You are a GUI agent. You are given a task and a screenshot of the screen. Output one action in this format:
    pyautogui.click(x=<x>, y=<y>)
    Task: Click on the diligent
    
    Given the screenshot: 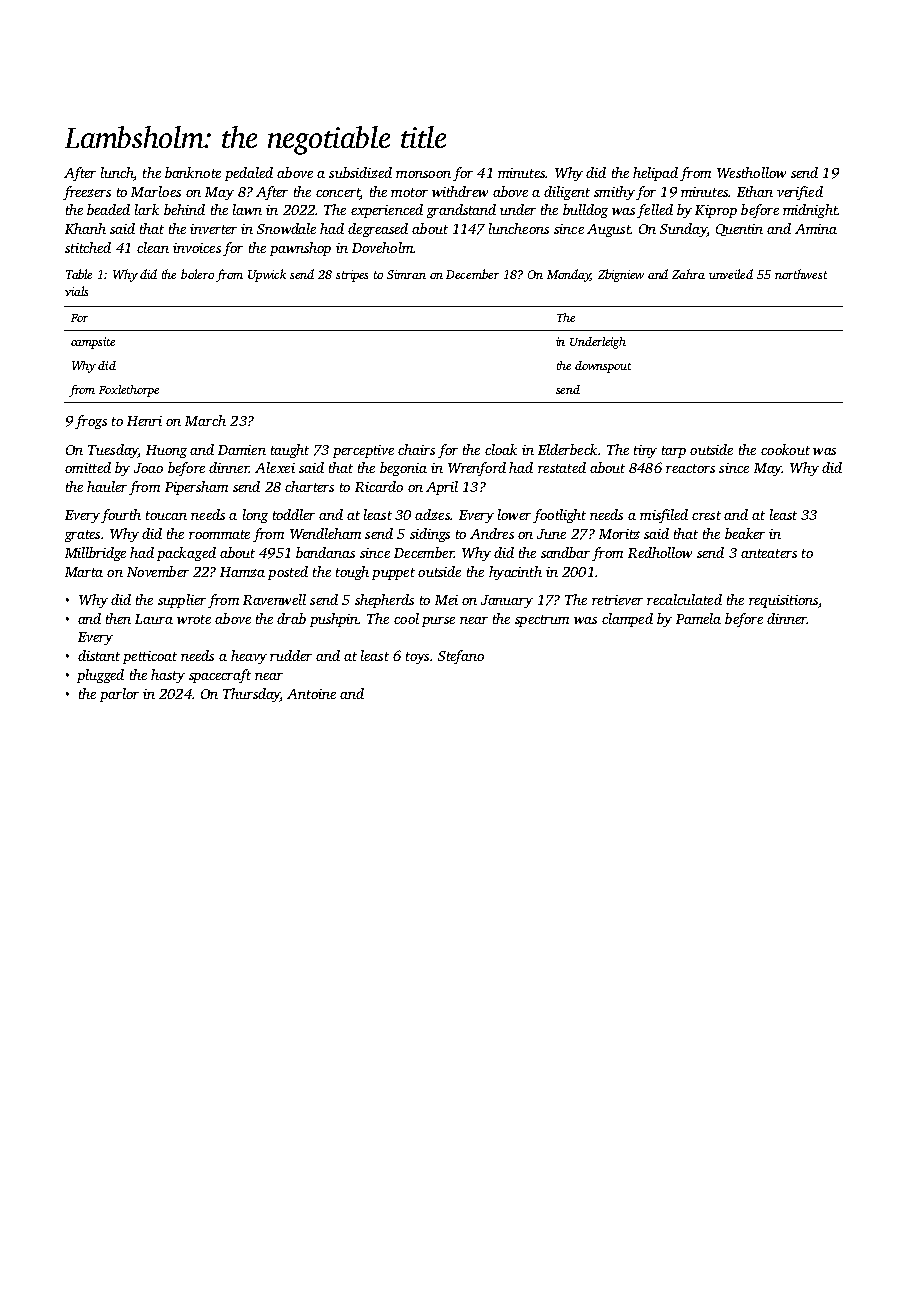 What is the action you would take?
    pyautogui.click(x=567, y=193)
